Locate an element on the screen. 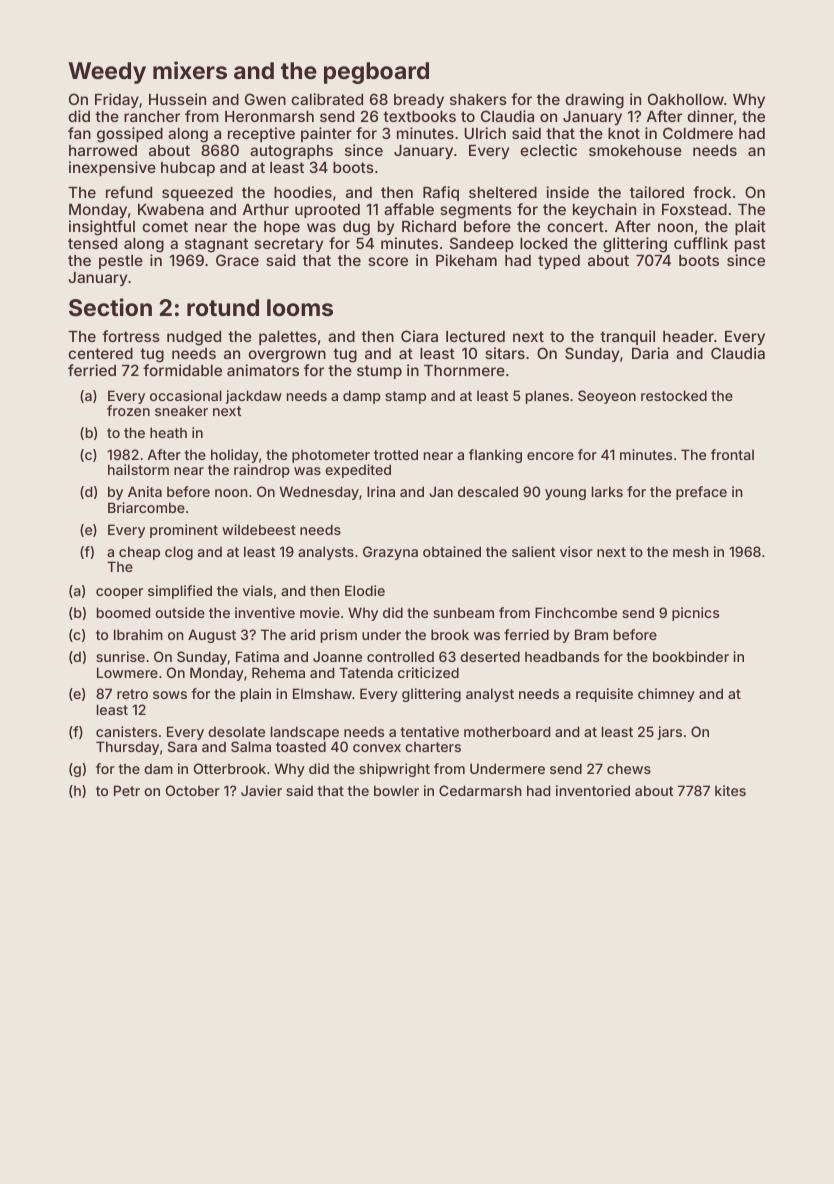 The width and height of the screenshot is (834, 1184). rotund is located at coordinates (223, 307).
